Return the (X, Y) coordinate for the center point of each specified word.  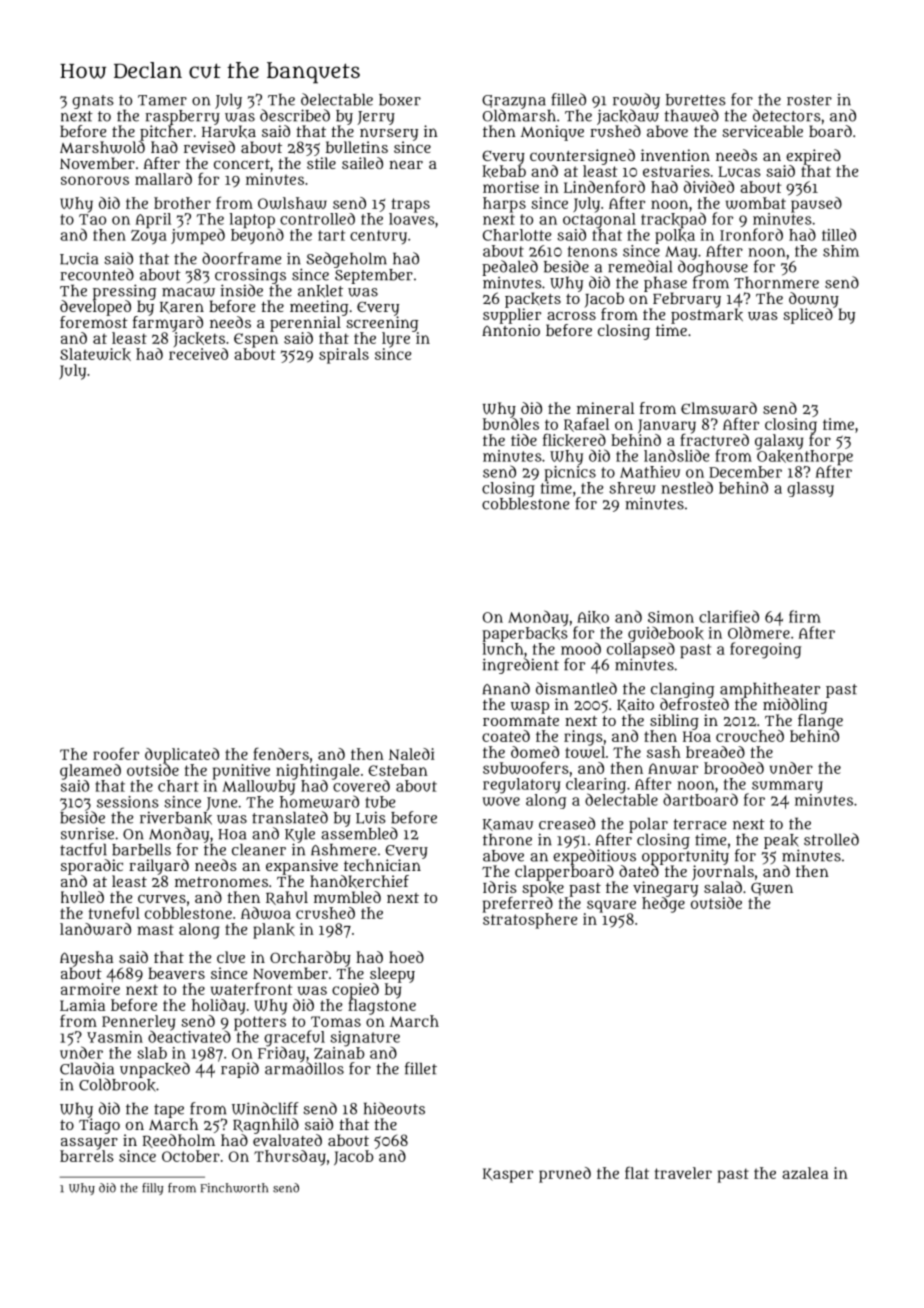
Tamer (162, 100)
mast (155, 929)
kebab (504, 171)
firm (805, 616)
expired (813, 157)
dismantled (576, 688)
